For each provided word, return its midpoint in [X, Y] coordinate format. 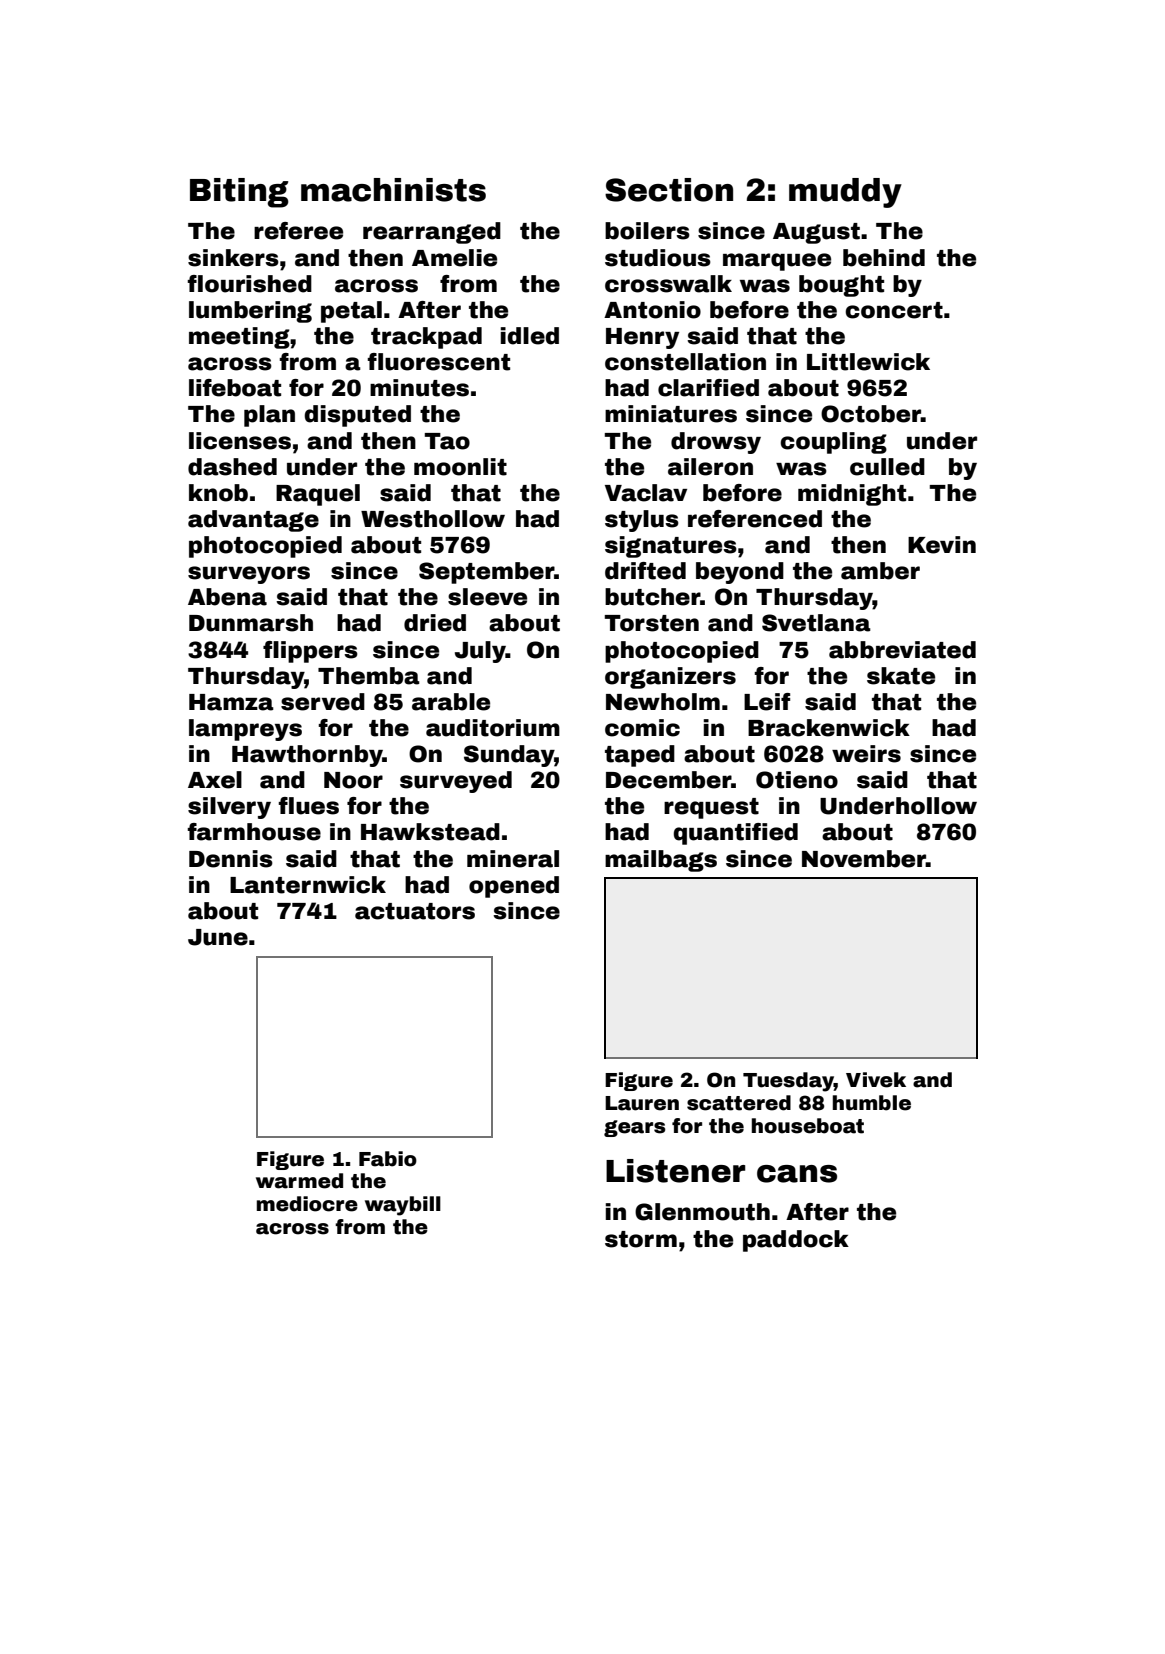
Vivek [876, 1080]
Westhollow [433, 519]
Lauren [642, 1103]
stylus [642, 521]
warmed [299, 1181]
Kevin [942, 545]
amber [880, 571]
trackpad [426, 338]
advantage [253, 521]
